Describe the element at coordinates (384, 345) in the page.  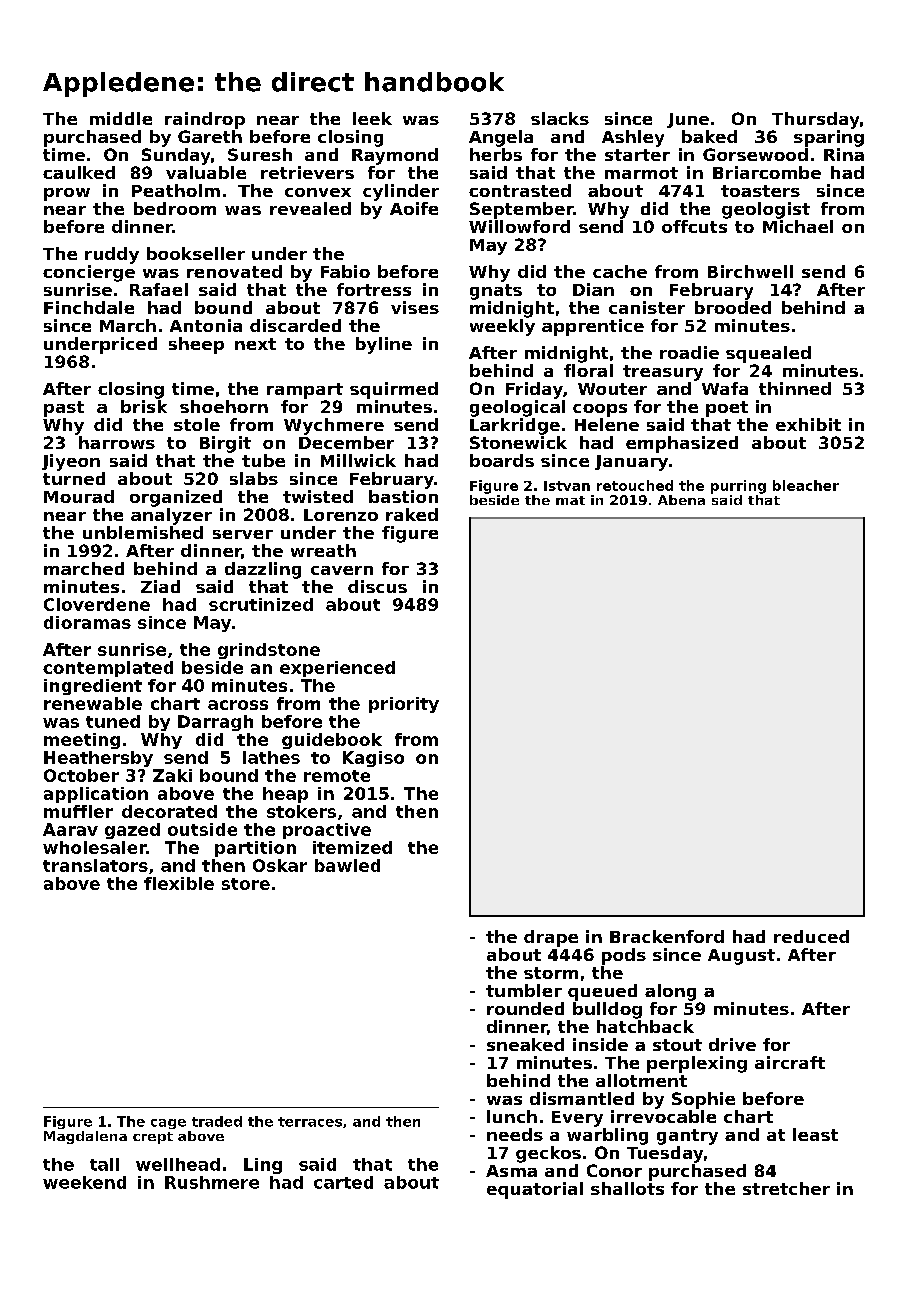
I see `byline` at that location.
